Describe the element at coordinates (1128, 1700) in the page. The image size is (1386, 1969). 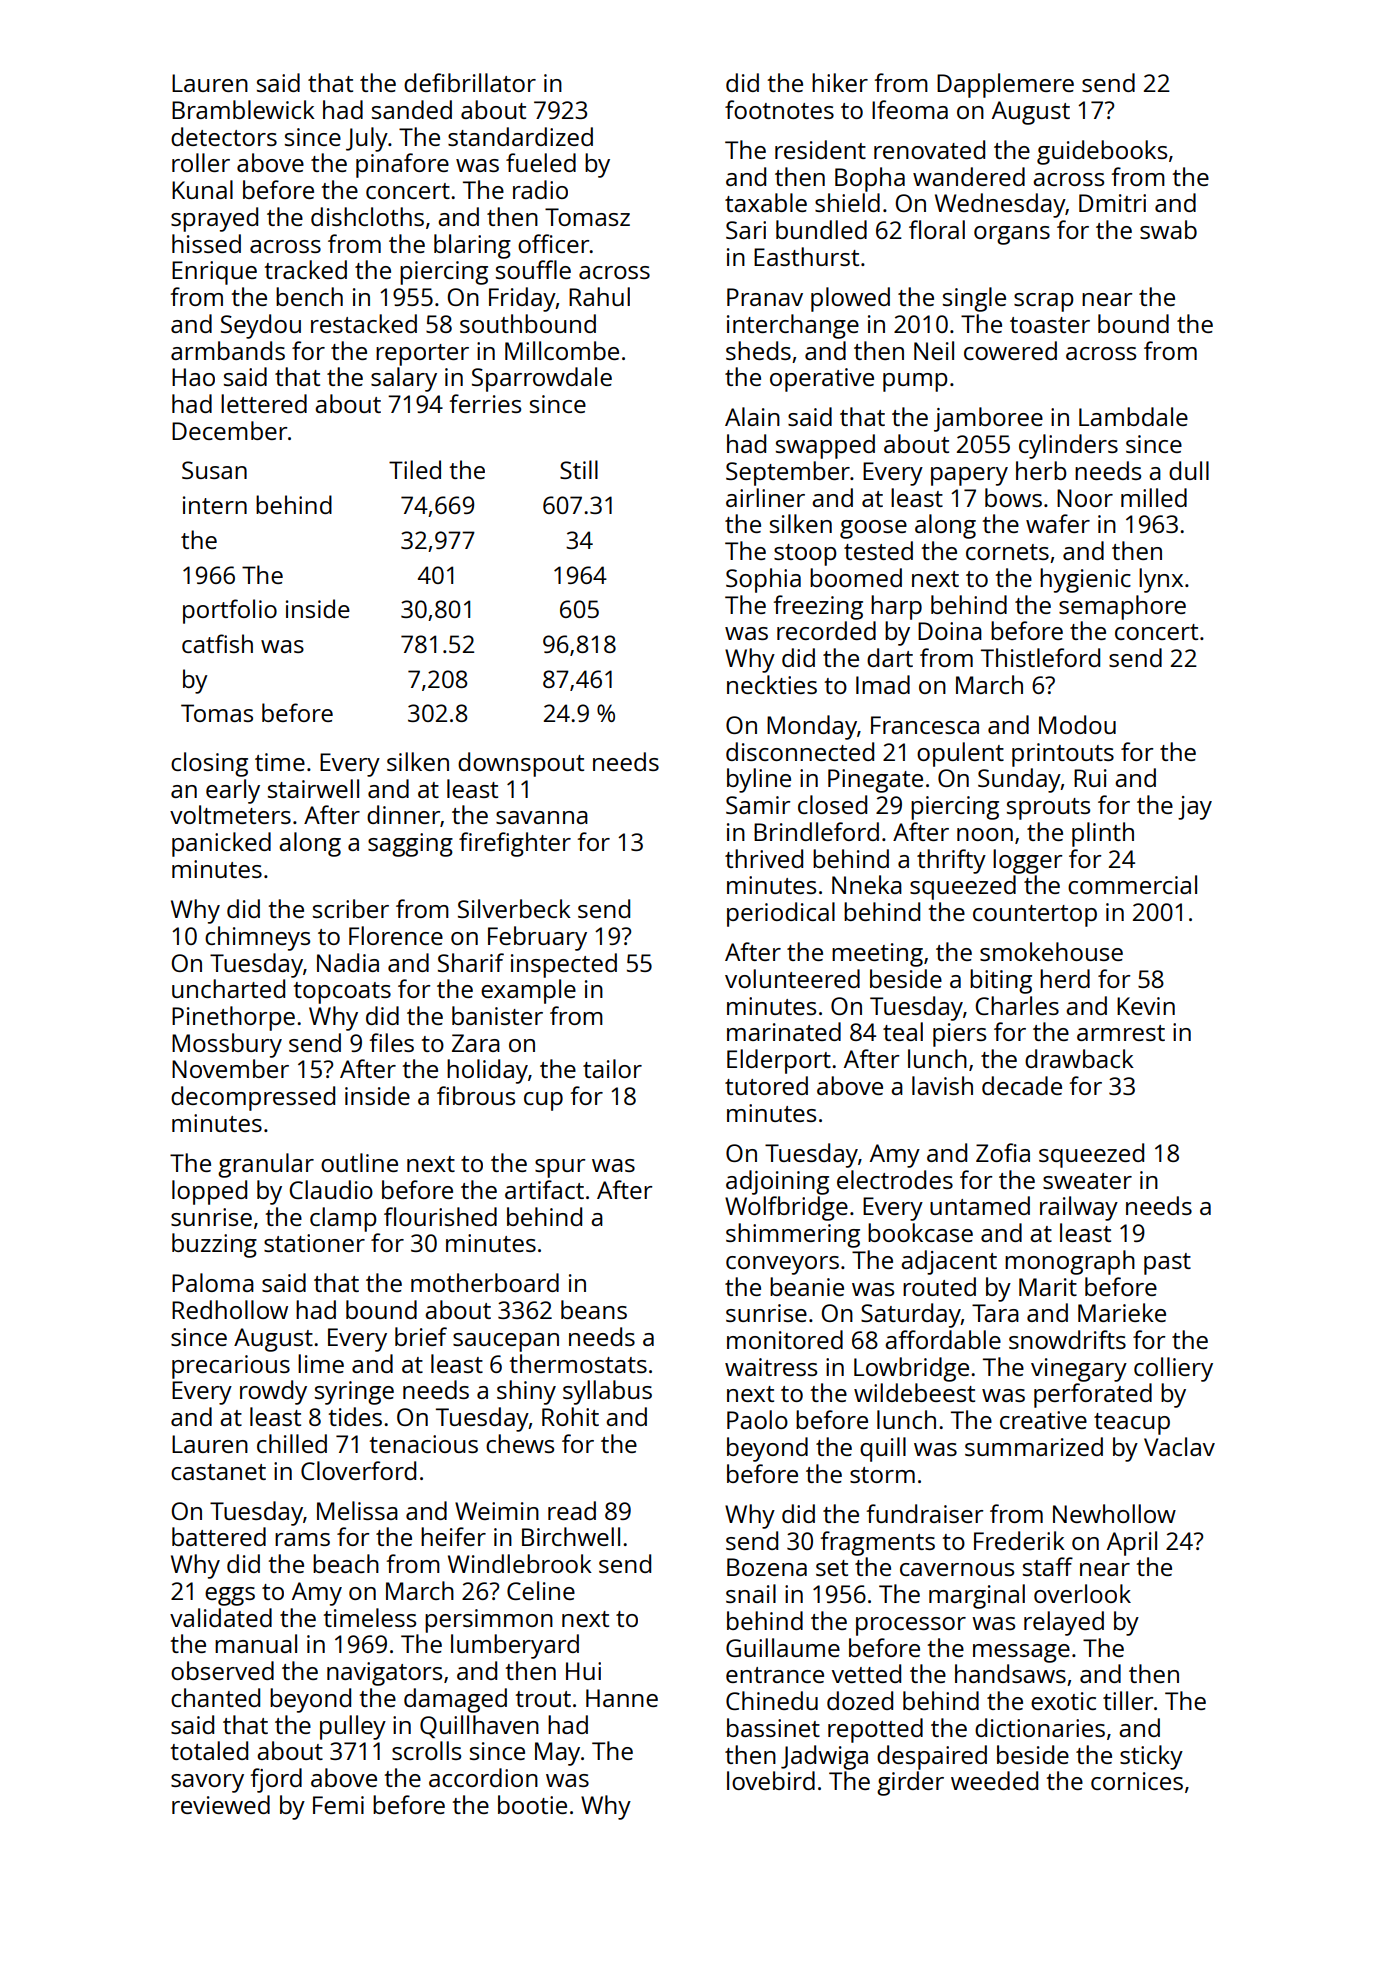
I see `tiller` at that location.
